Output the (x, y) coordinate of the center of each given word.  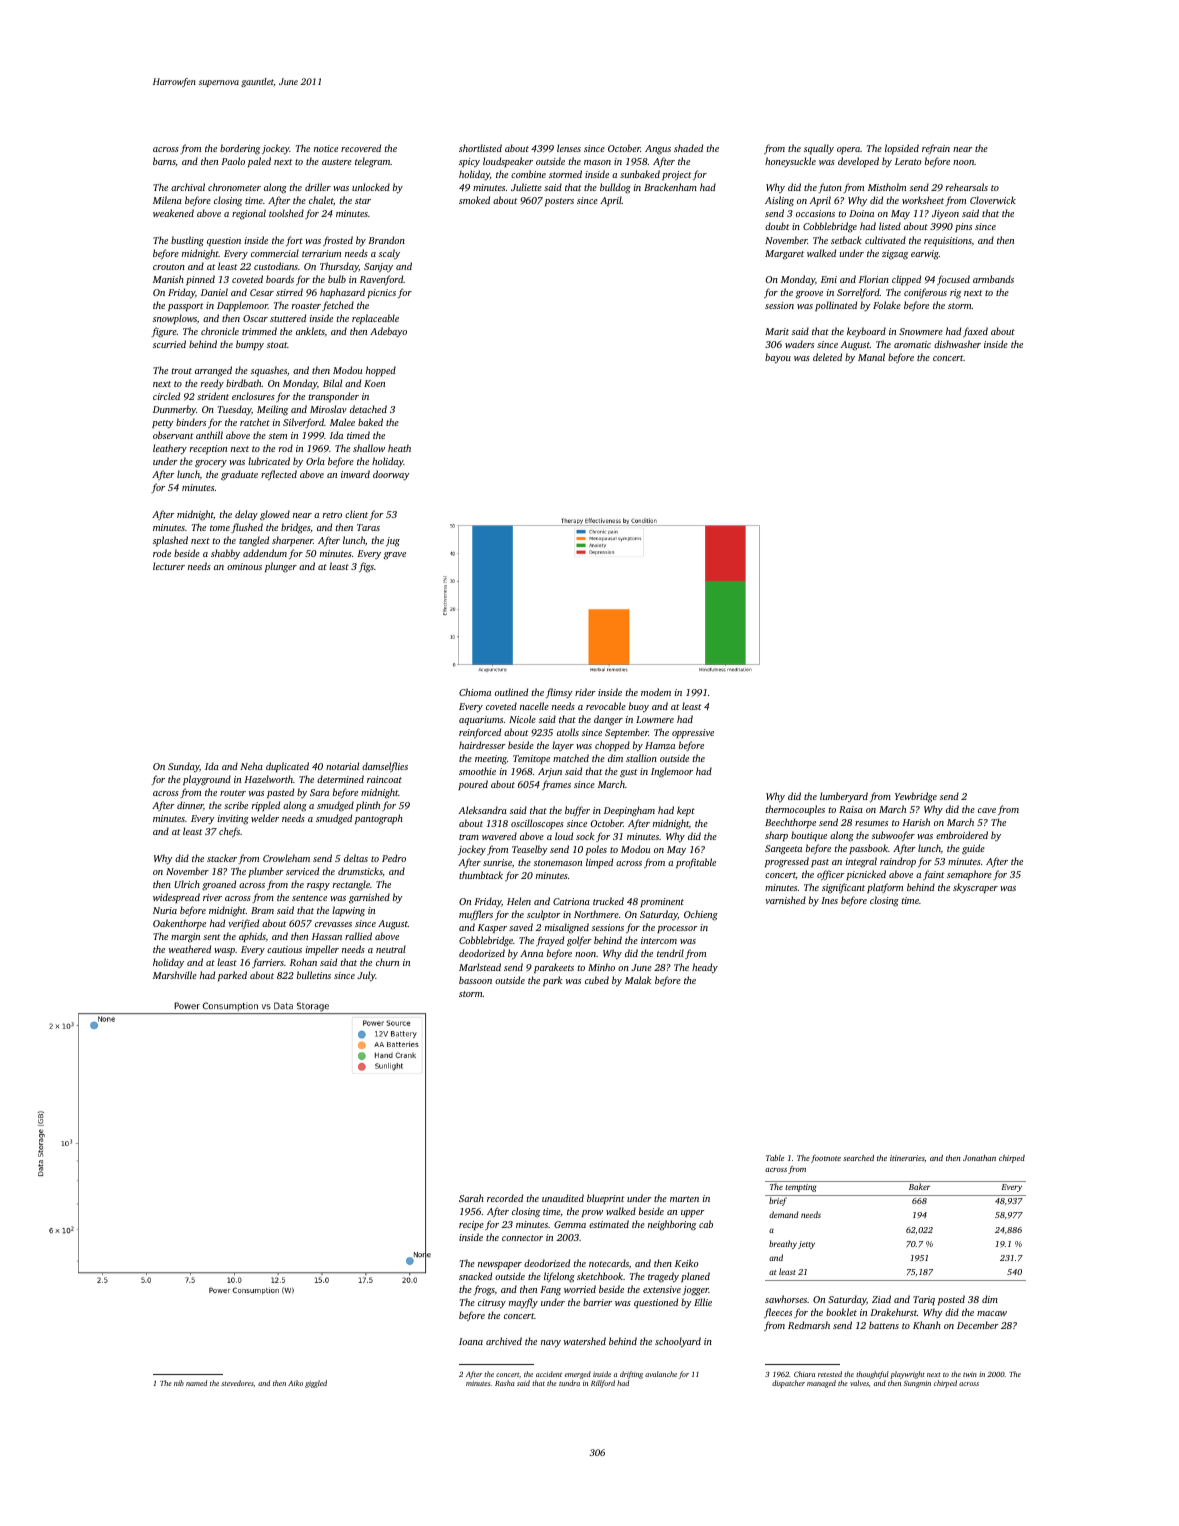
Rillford (603, 1384)
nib (179, 1383)
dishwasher (957, 344)
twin (970, 1374)
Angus (658, 150)
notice (326, 148)
